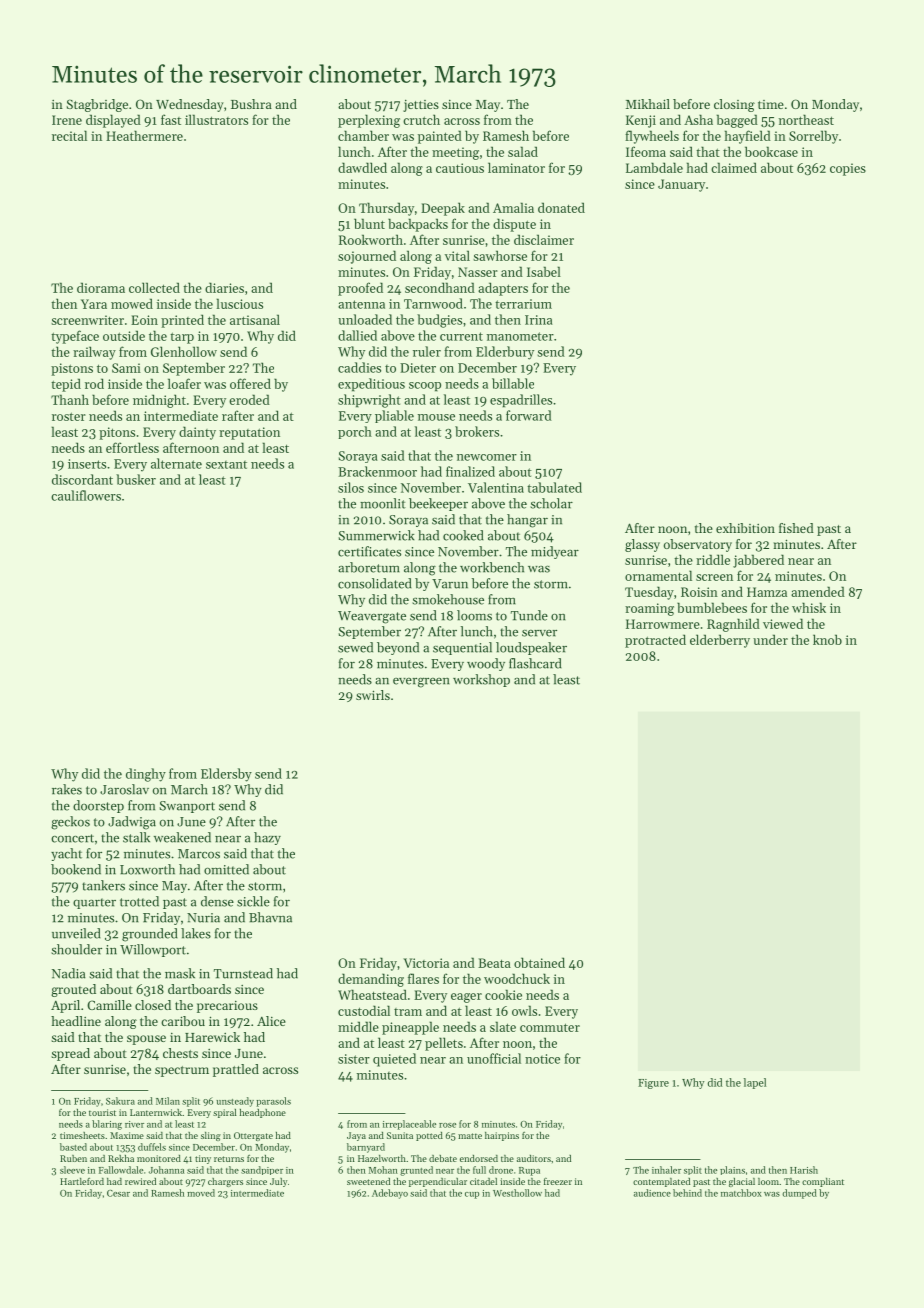  What do you see at coordinates (190, 105) in the page?
I see `Wednesday` at bounding box center [190, 105].
